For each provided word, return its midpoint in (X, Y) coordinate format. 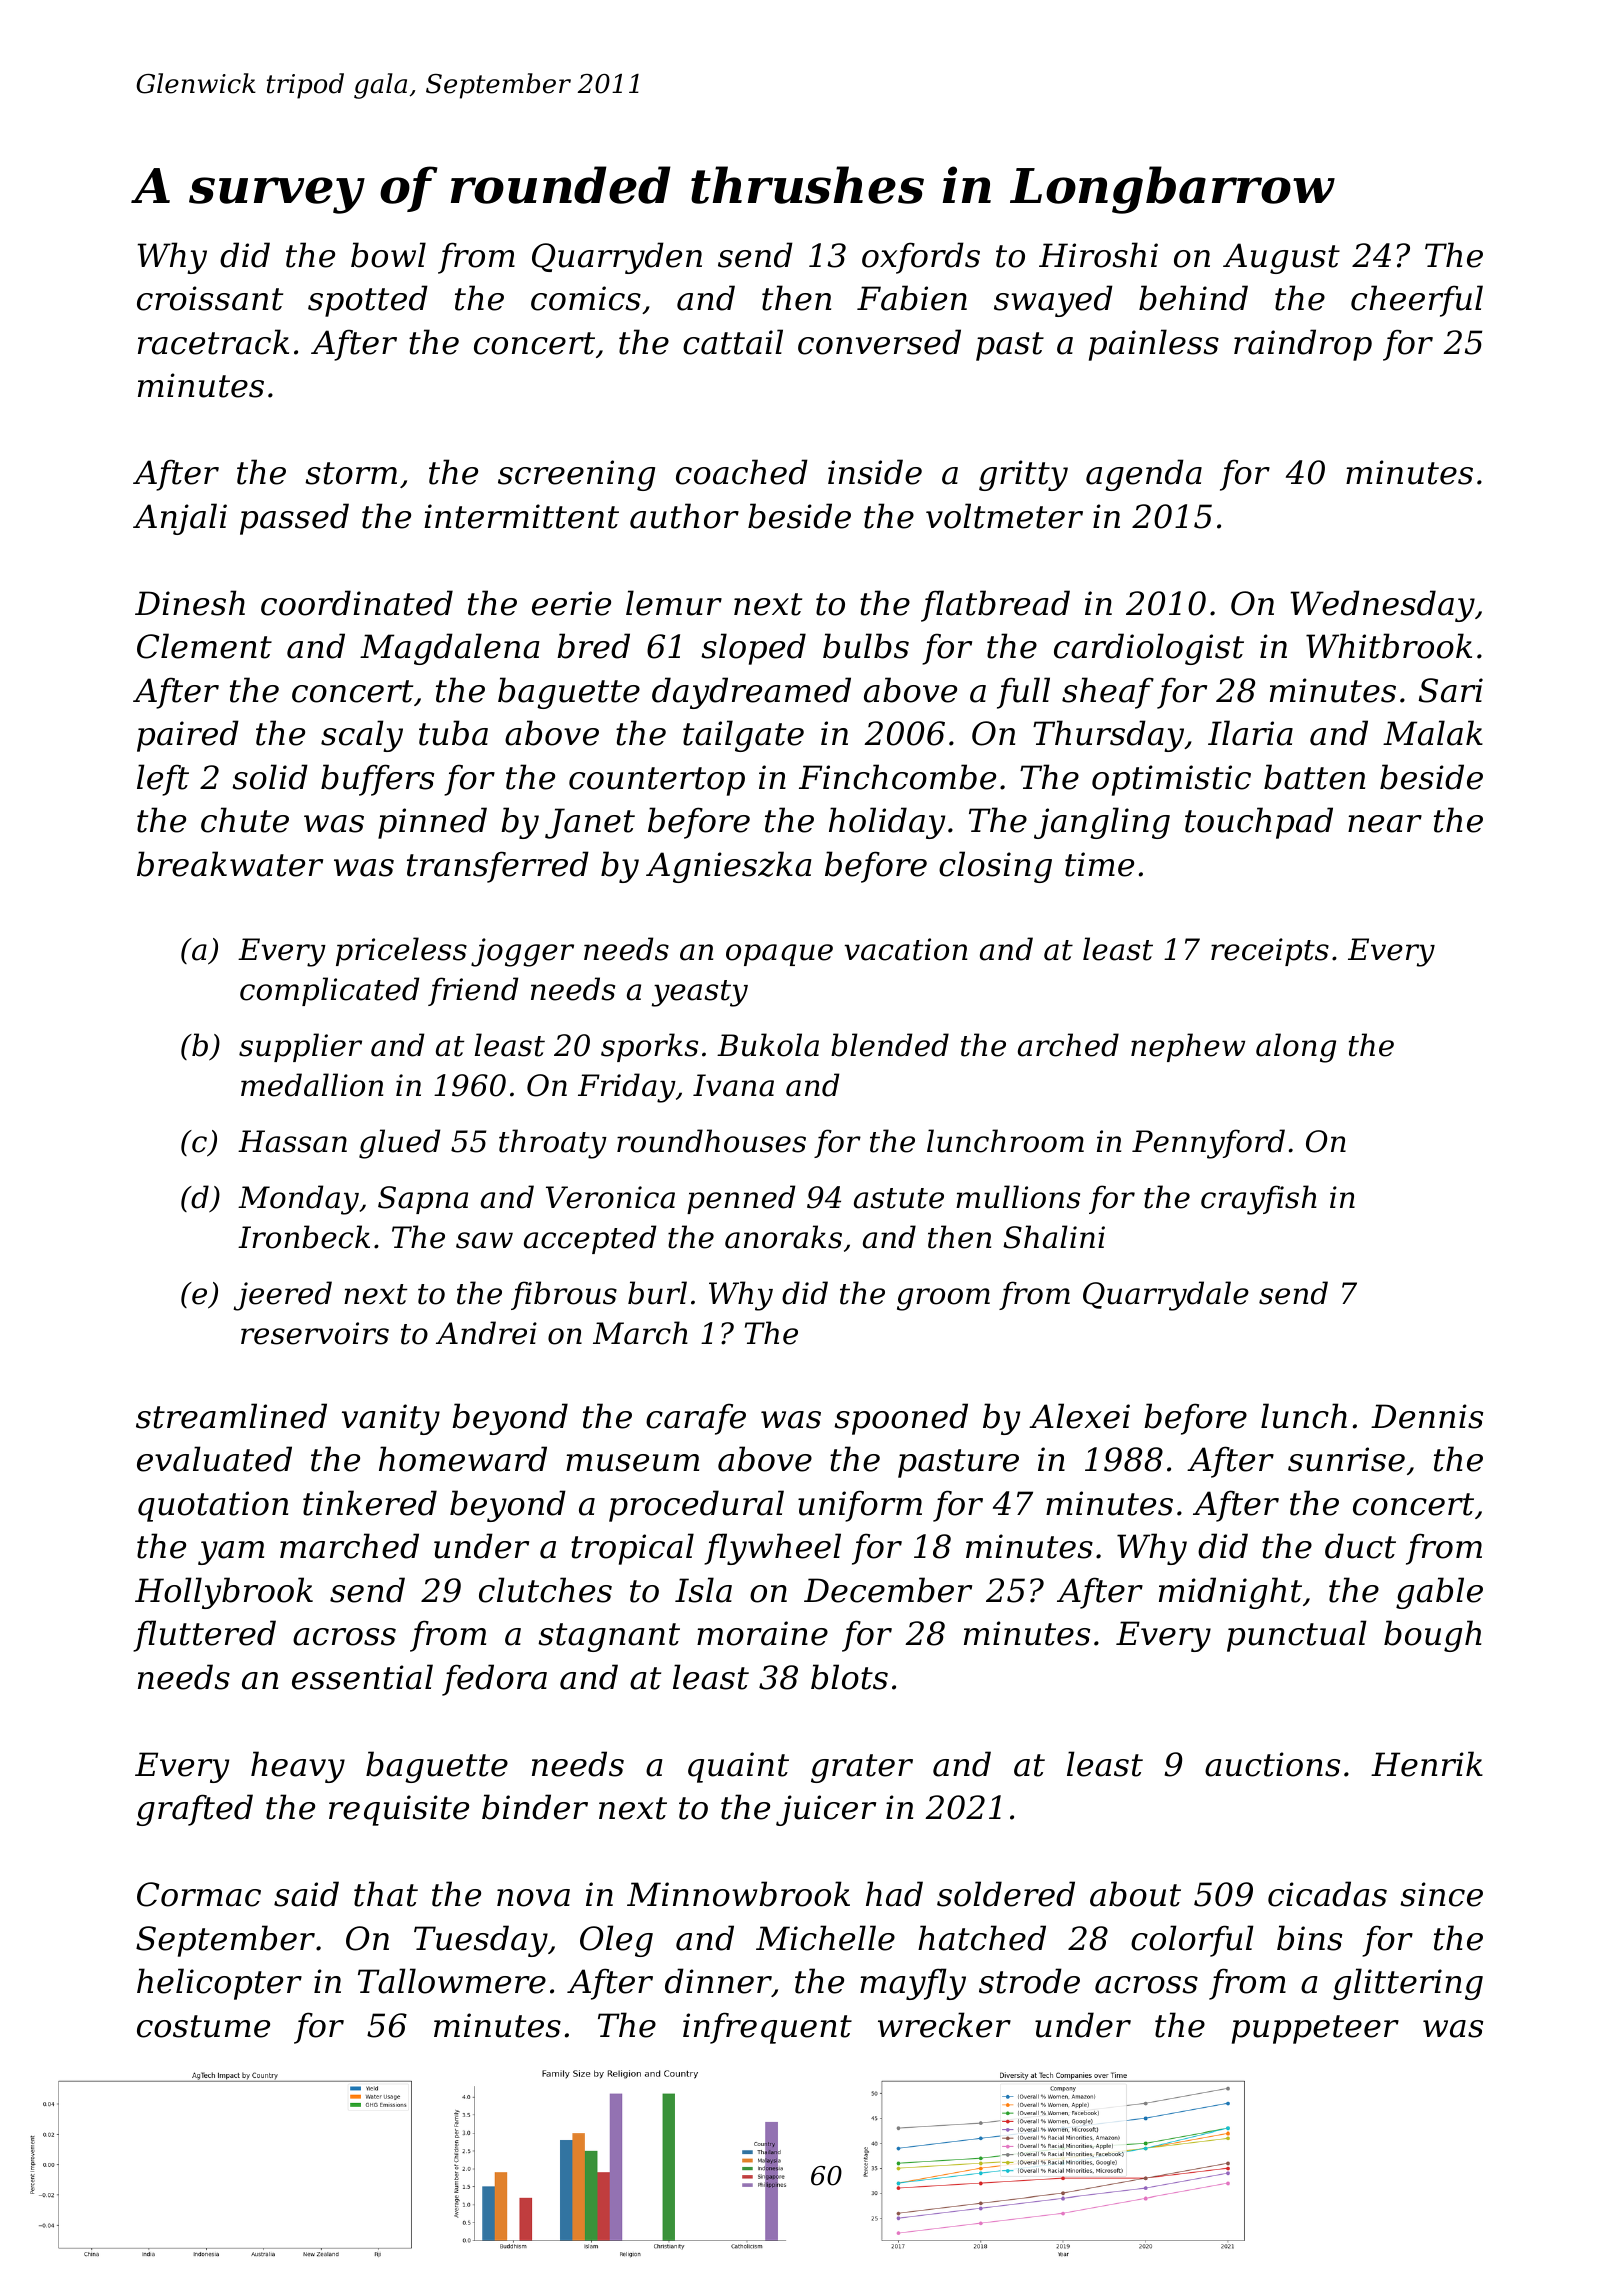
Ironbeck (304, 1237)
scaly (362, 736)
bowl (388, 255)
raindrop (1303, 345)
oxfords (921, 258)
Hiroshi (1098, 255)
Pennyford (1208, 1144)
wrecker (944, 2025)
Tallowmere (452, 1981)
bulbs (866, 646)
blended (890, 1045)
